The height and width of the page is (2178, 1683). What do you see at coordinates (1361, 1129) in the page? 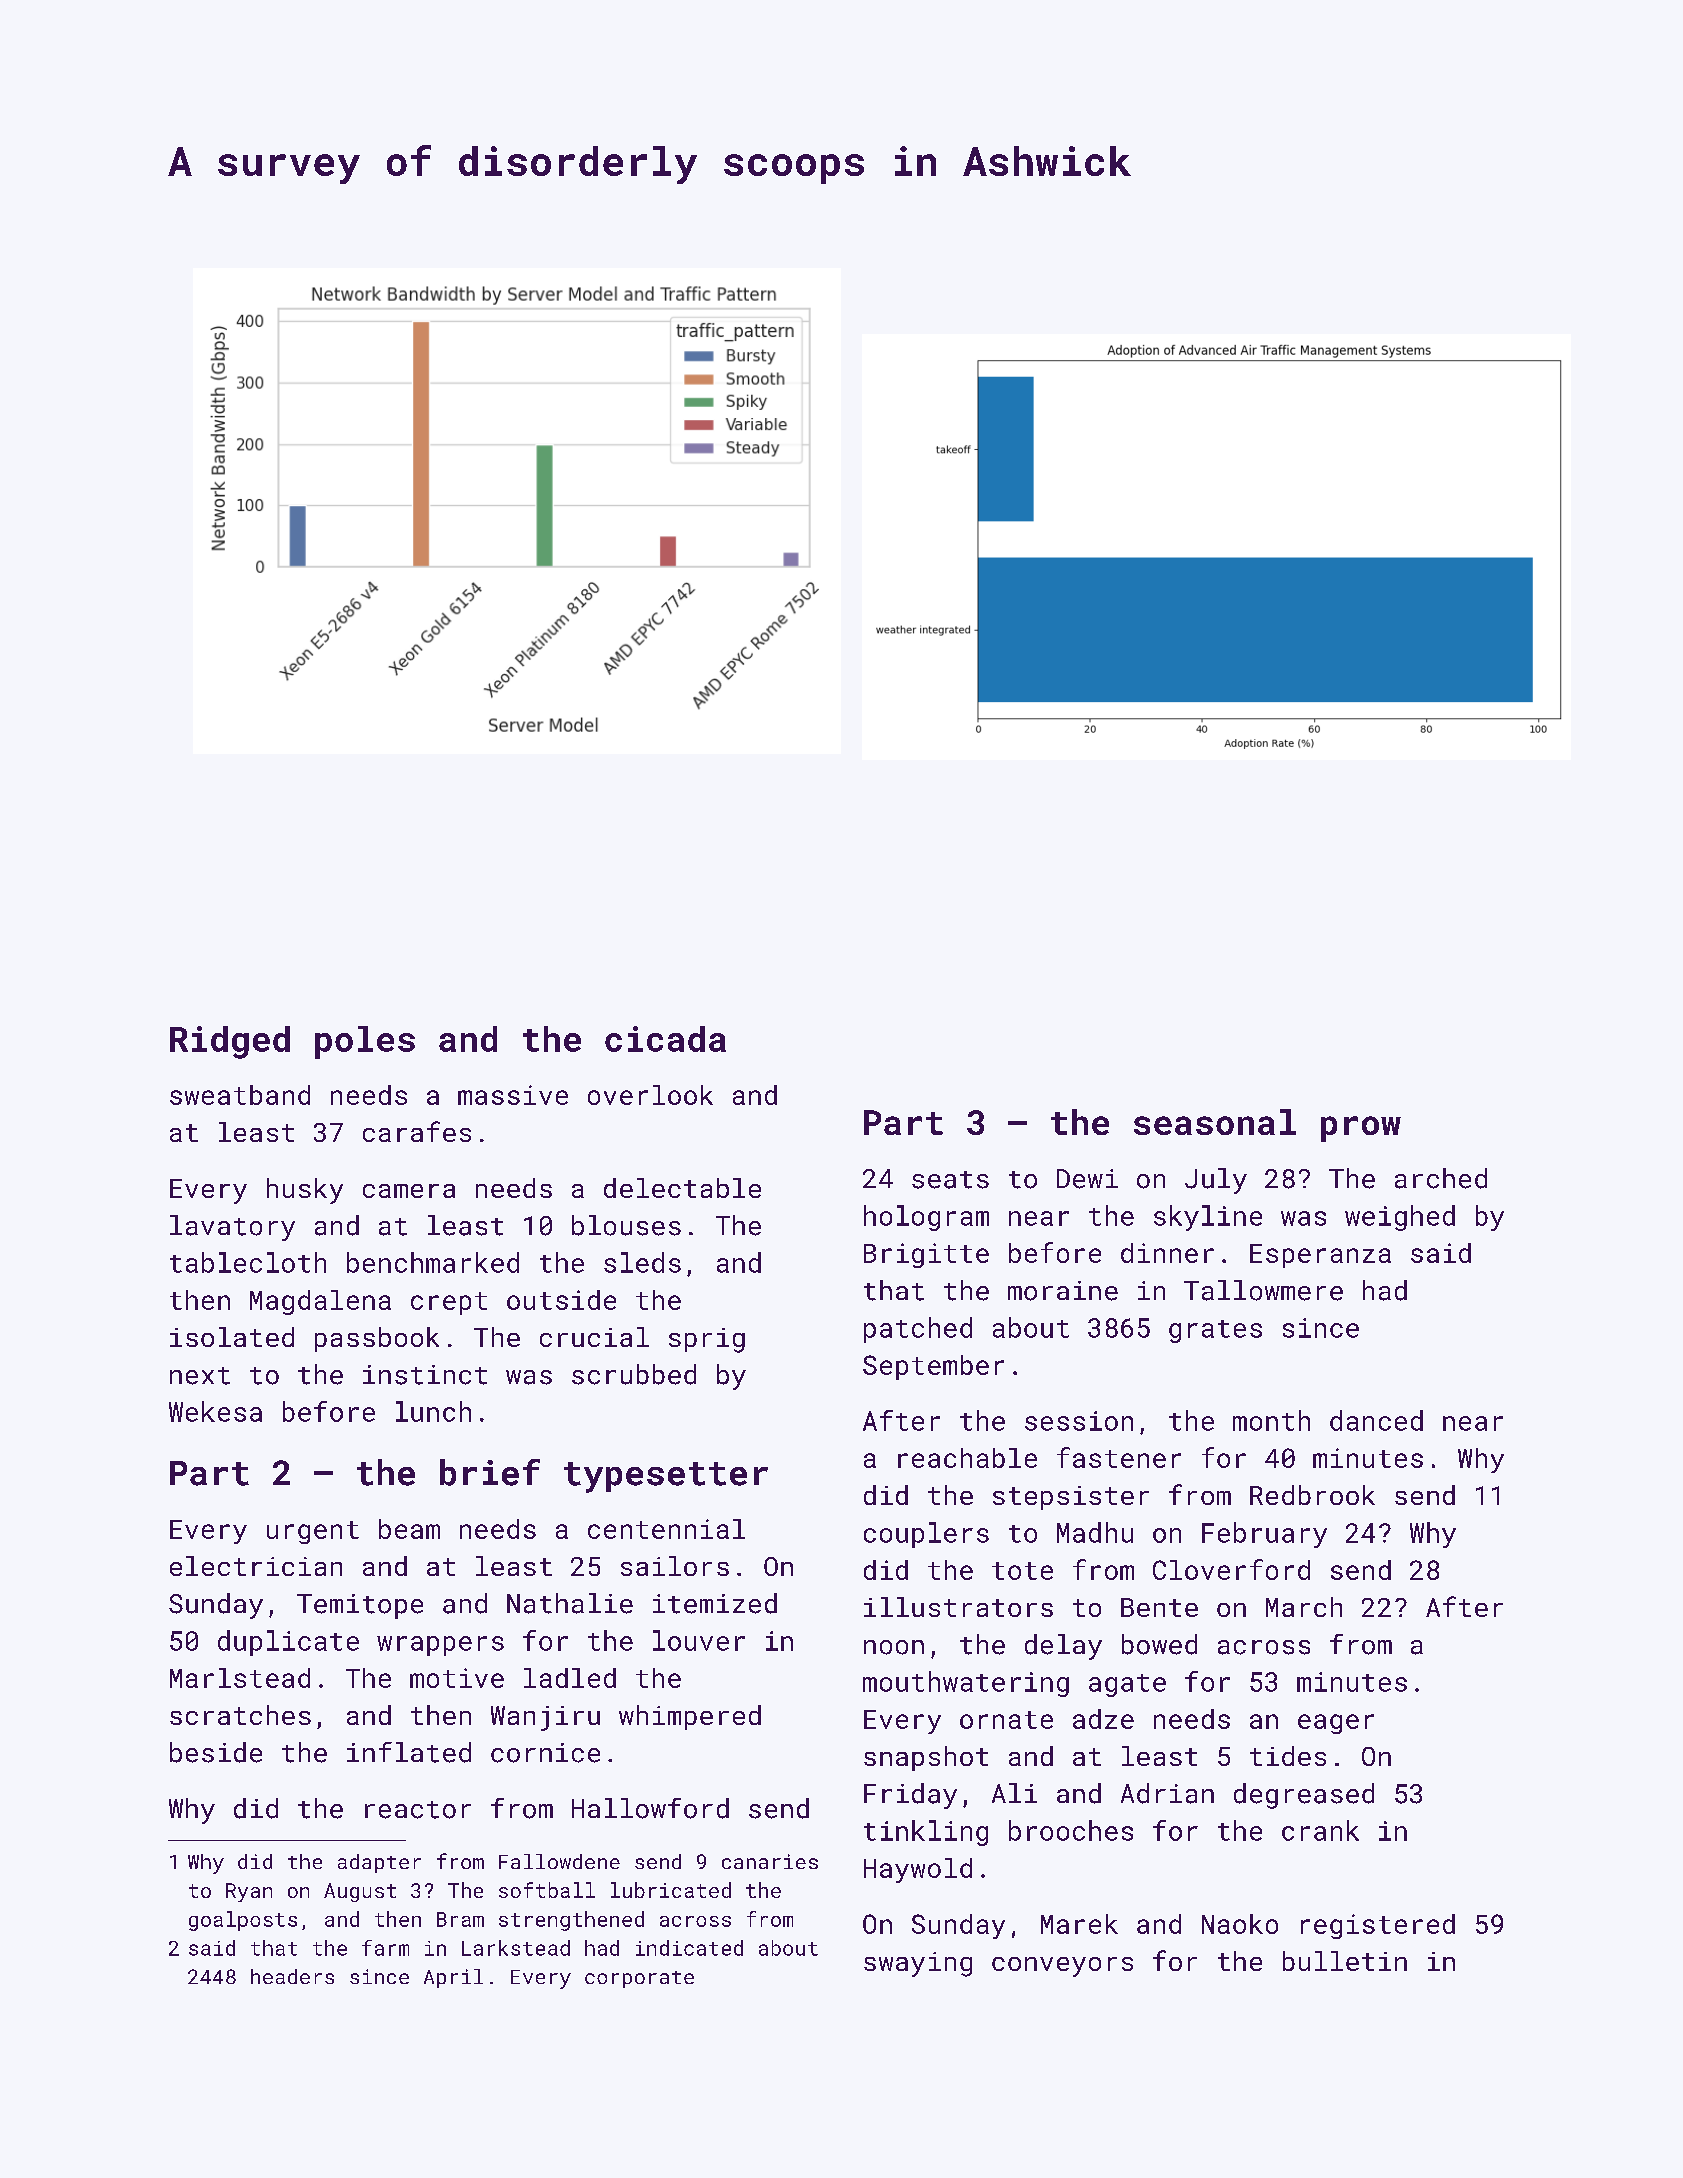
I see `prow` at bounding box center [1361, 1129].
